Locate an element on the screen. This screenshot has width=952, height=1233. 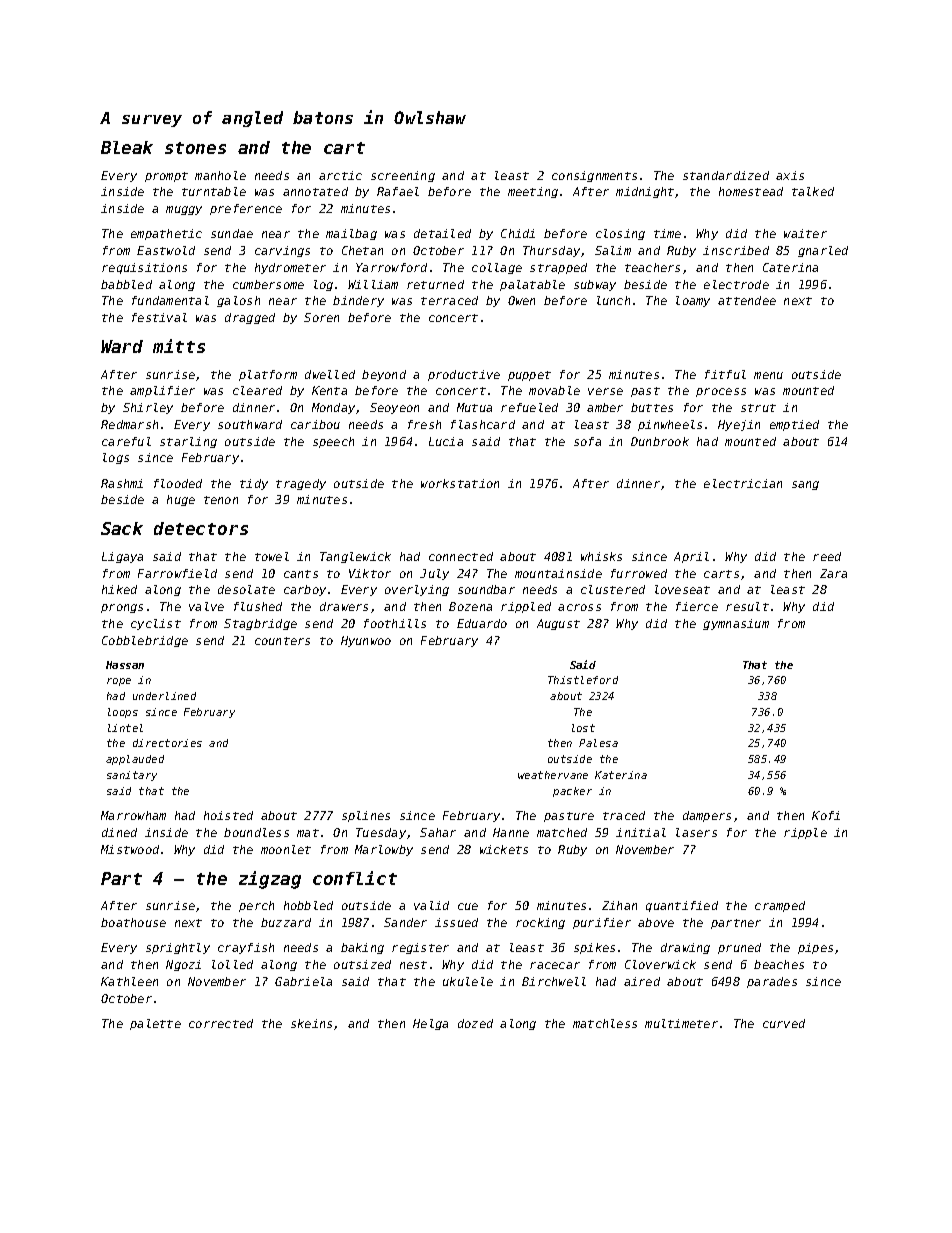
counters is located at coordinates (282, 641).
